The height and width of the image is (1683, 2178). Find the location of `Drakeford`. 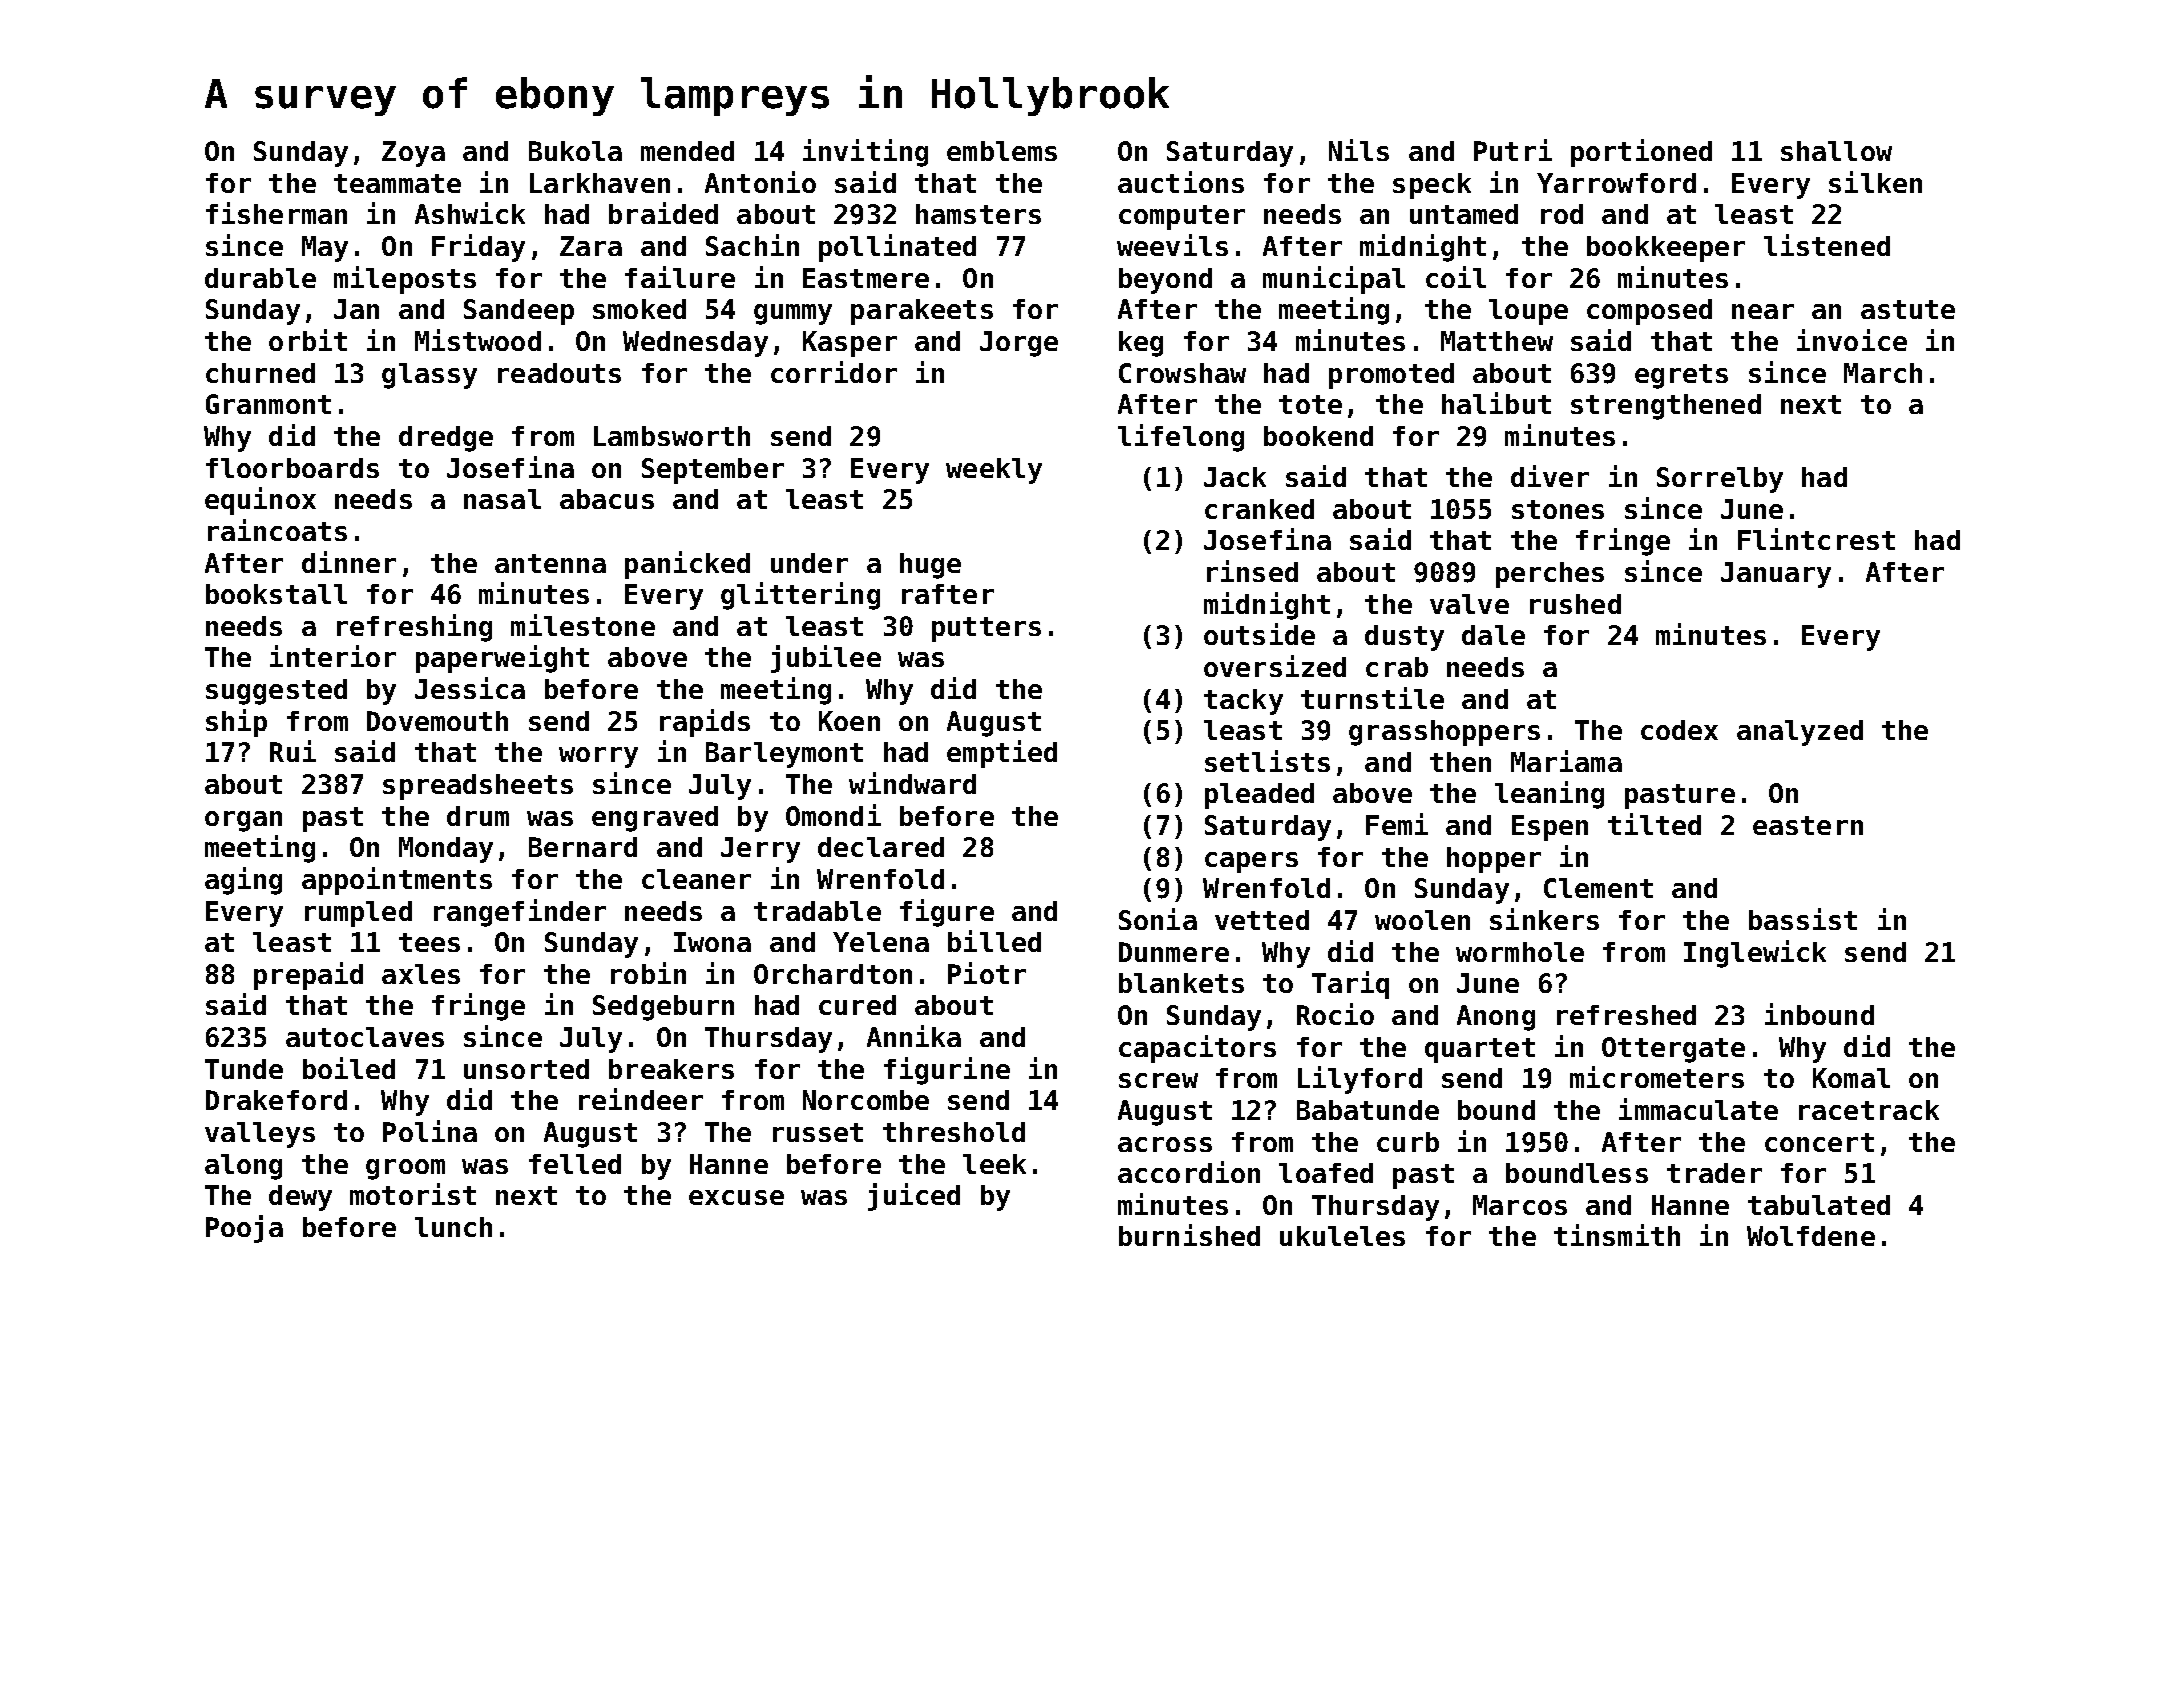

Drakeford is located at coordinates (276, 1100).
